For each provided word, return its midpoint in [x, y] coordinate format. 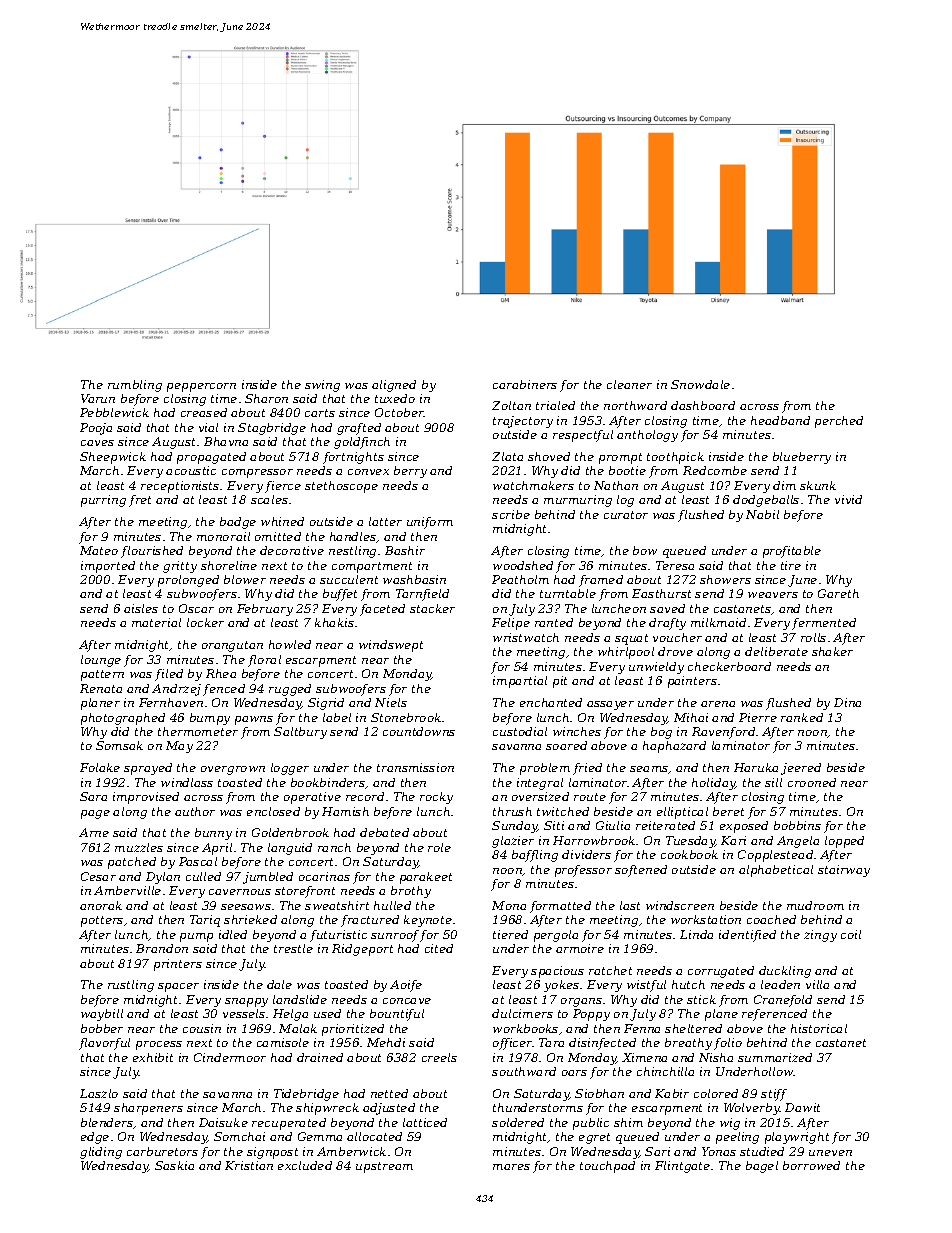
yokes [561, 986]
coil [851, 934]
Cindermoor [230, 1057]
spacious [557, 972]
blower [245, 579]
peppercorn [201, 387]
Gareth [838, 593]
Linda [696, 934]
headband [780, 420]
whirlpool [626, 653]
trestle [293, 948]
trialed [555, 405]
